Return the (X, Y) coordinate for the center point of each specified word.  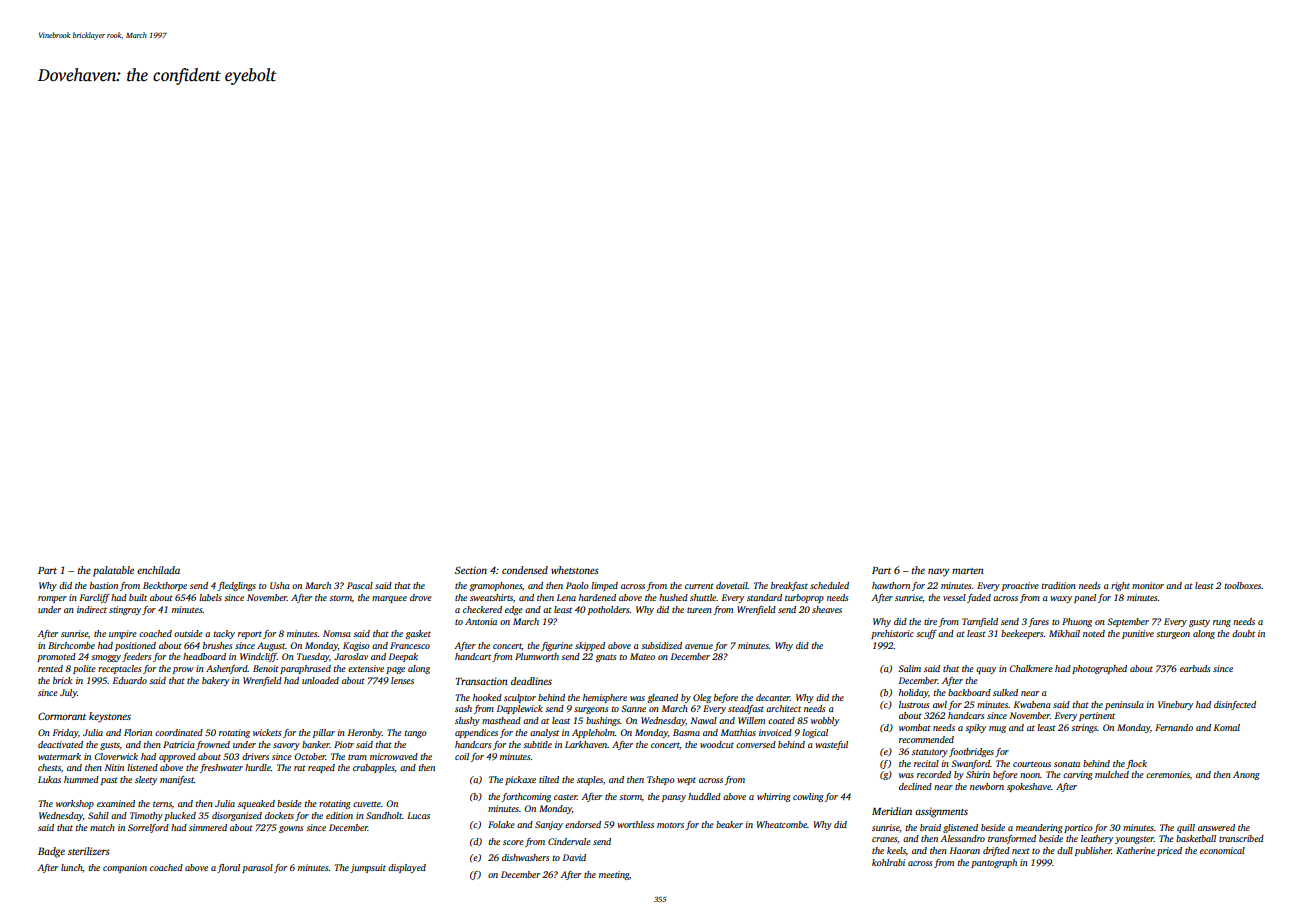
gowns (291, 829)
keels (896, 850)
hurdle (258, 767)
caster (565, 797)
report (250, 635)
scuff (926, 634)
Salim (909, 668)
